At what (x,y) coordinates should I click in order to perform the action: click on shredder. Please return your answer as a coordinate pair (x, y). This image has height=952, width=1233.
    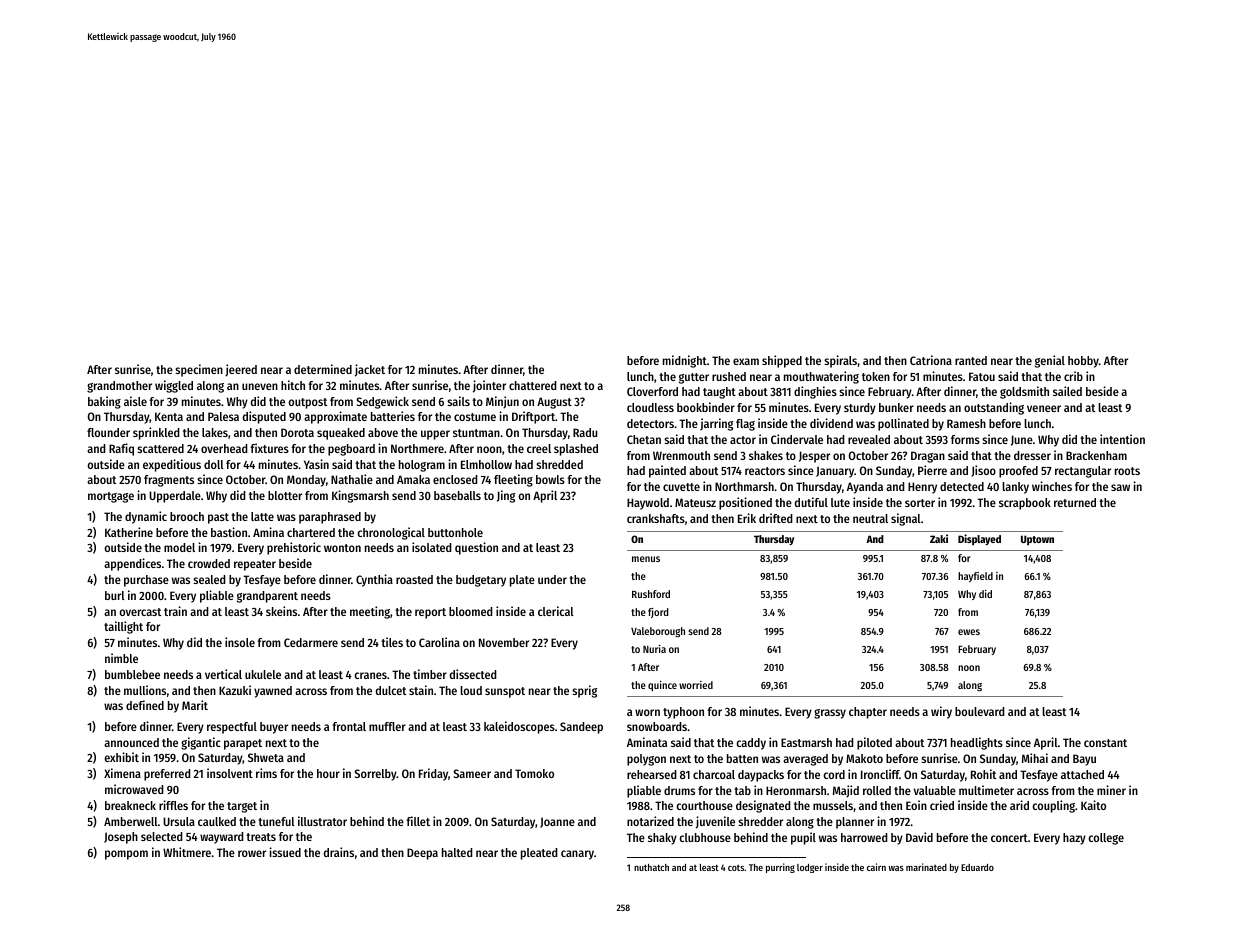
    Looking at the image, I should click on (760, 821).
